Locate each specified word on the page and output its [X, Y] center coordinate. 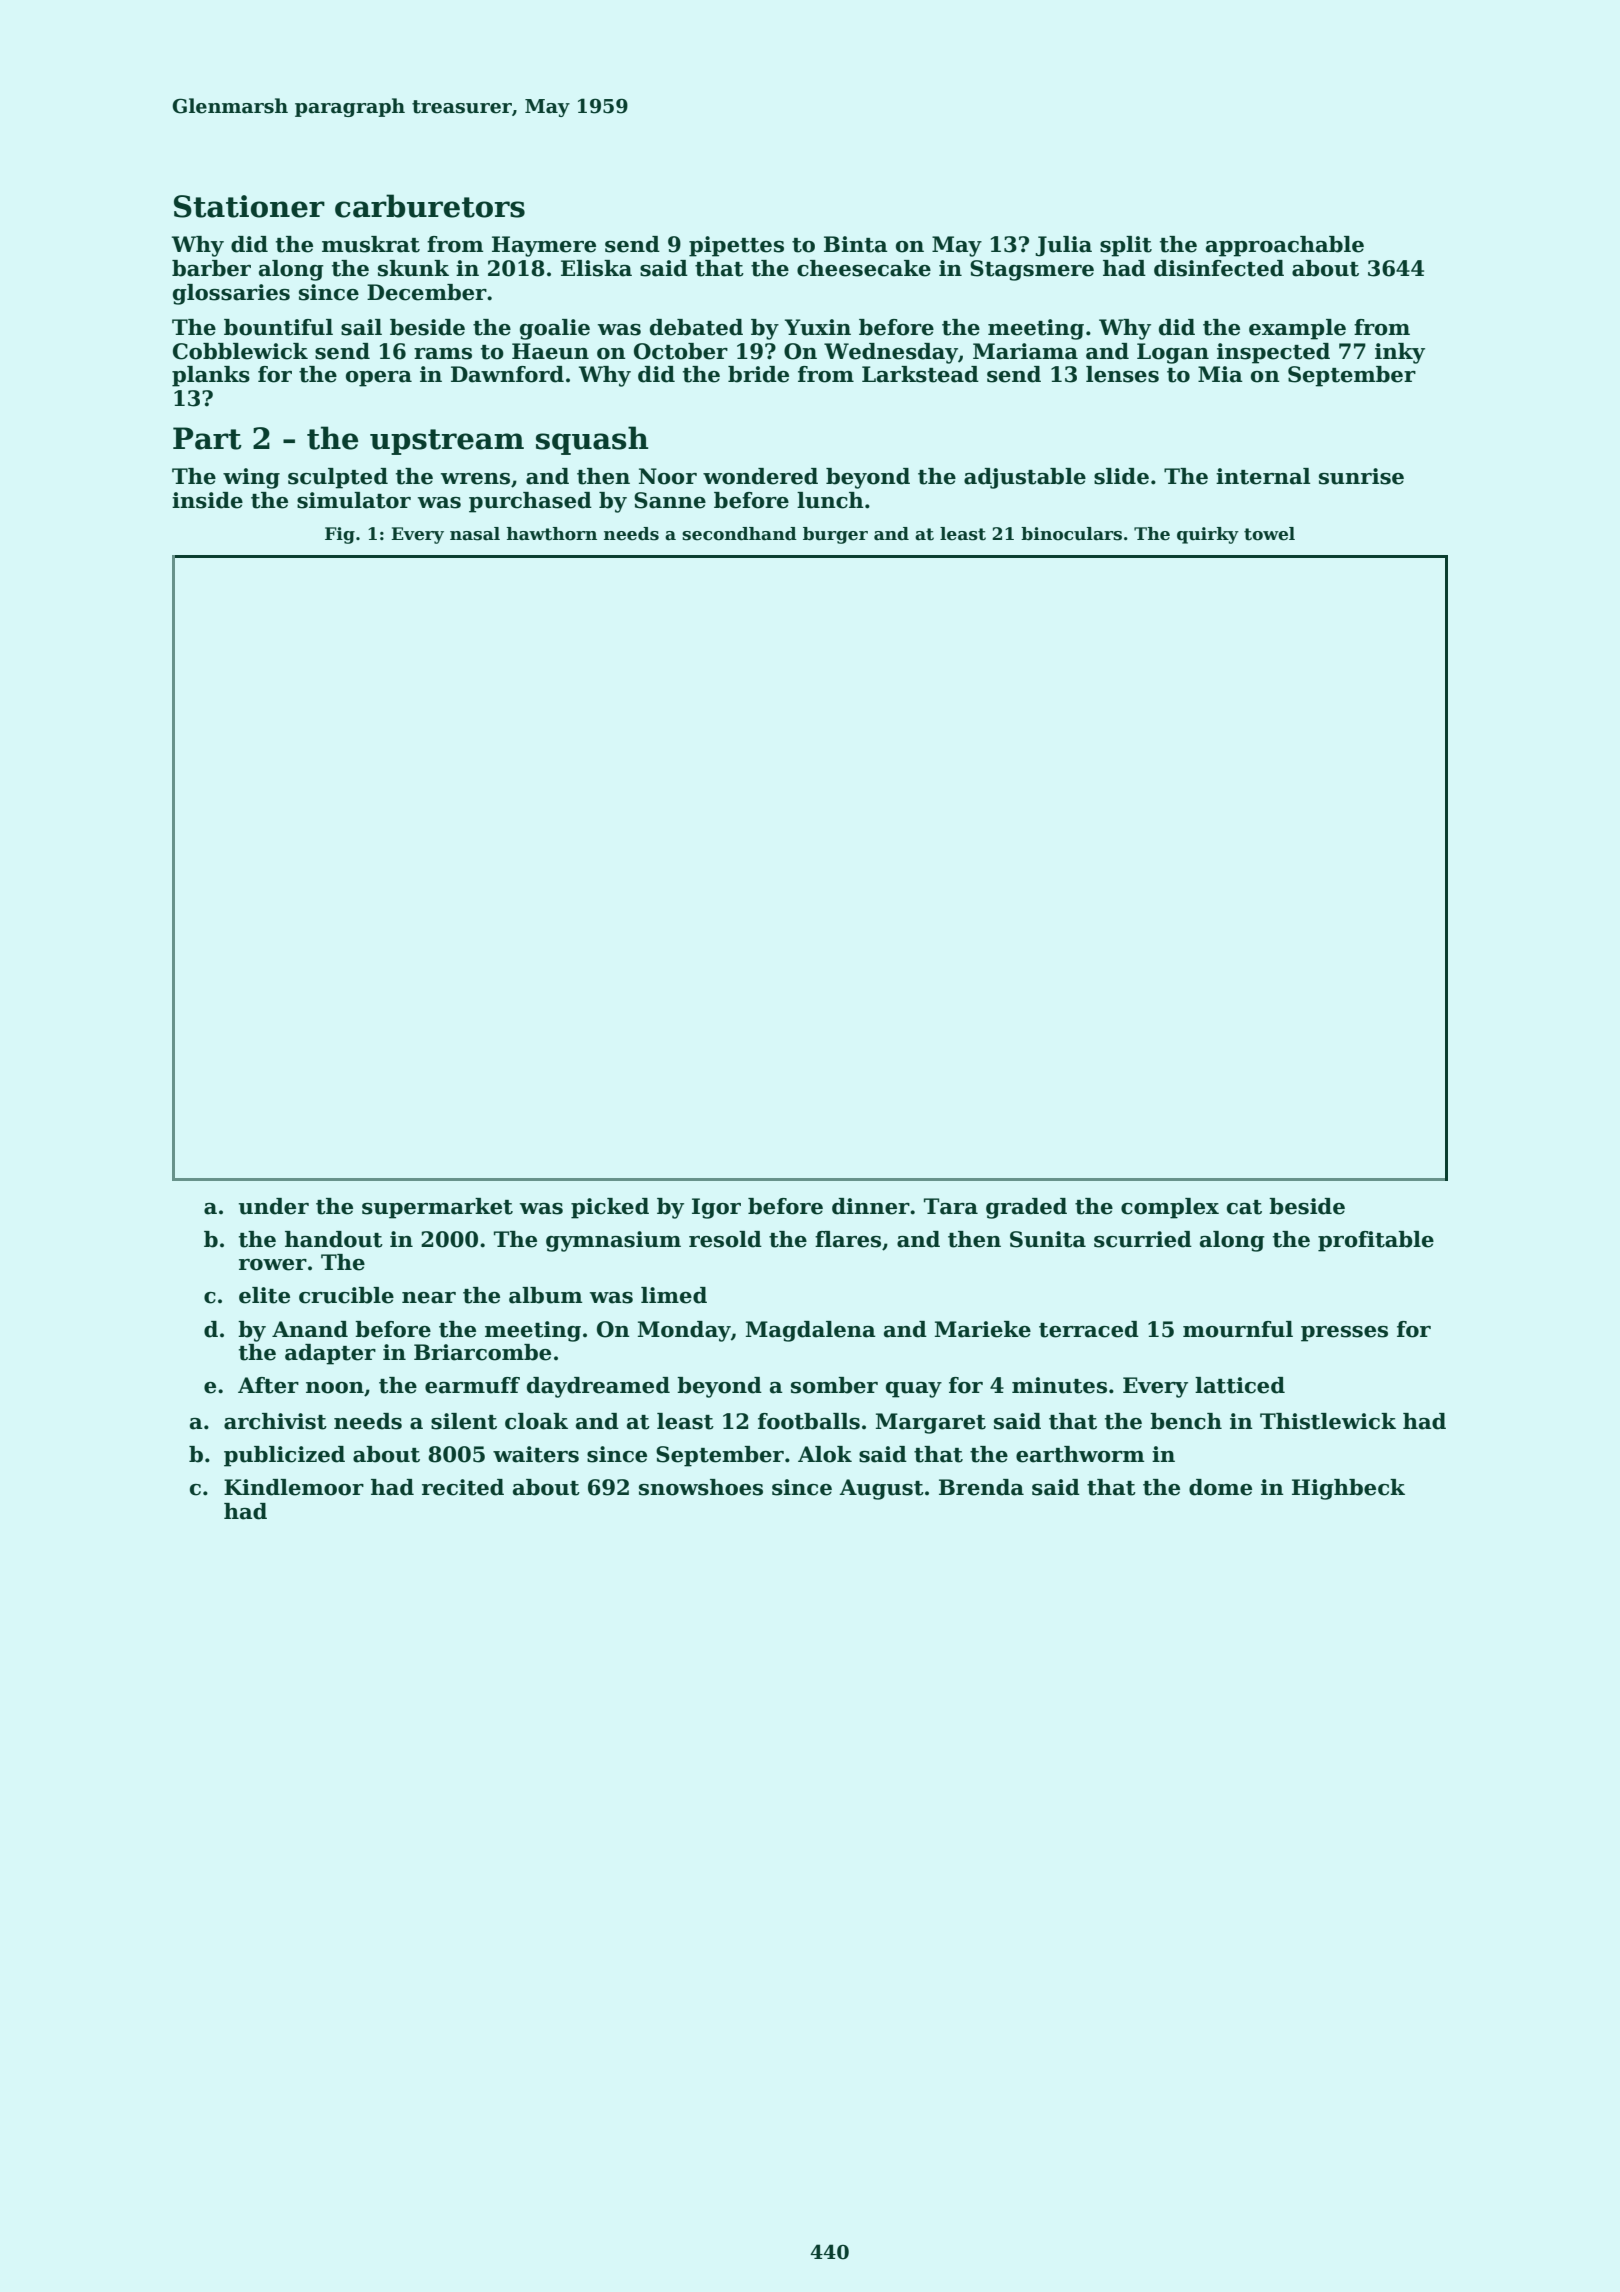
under [274, 1206]
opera [379, 379]
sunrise [1361, 476]
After [268, 1385]
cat [1244, 1207]
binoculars [1071, 534]
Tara [951, 1206]
